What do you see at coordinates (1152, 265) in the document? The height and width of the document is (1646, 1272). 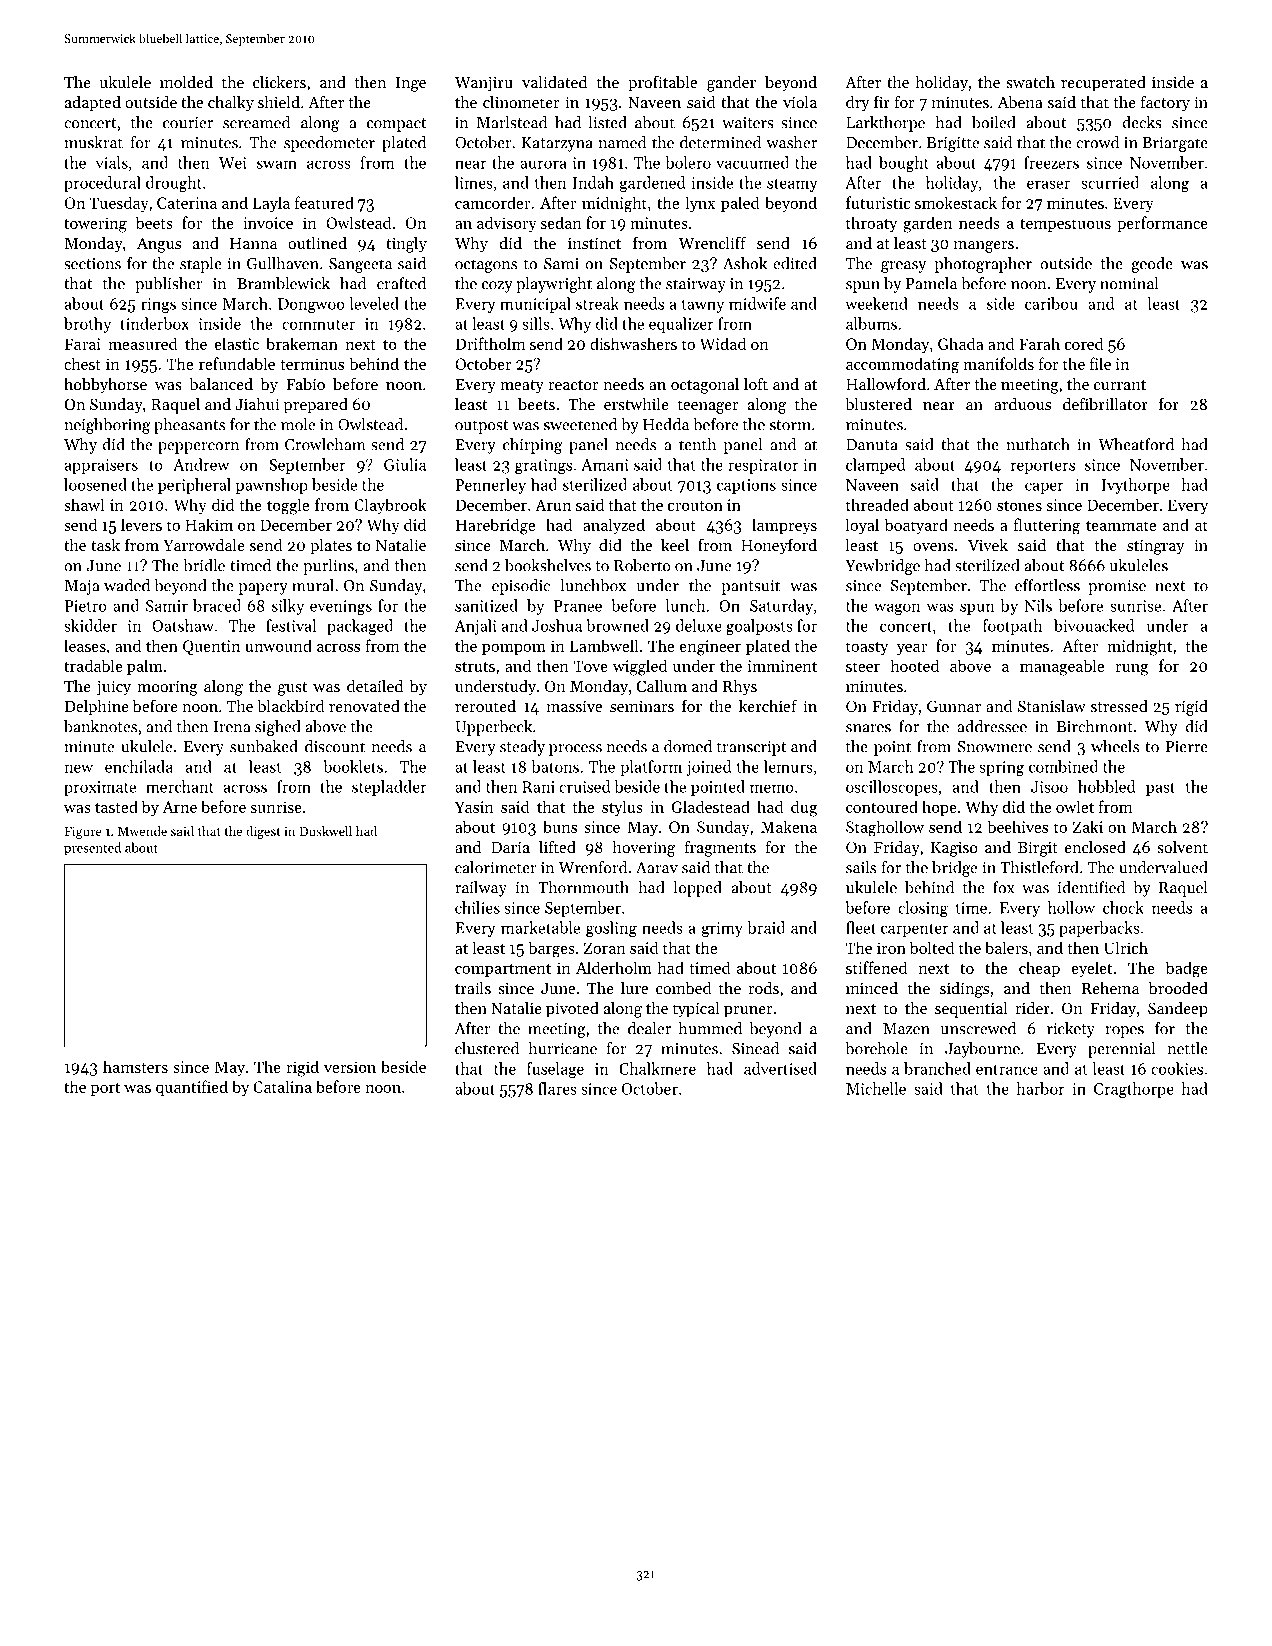 I see `geode` at bounding box center [1152, 265].
